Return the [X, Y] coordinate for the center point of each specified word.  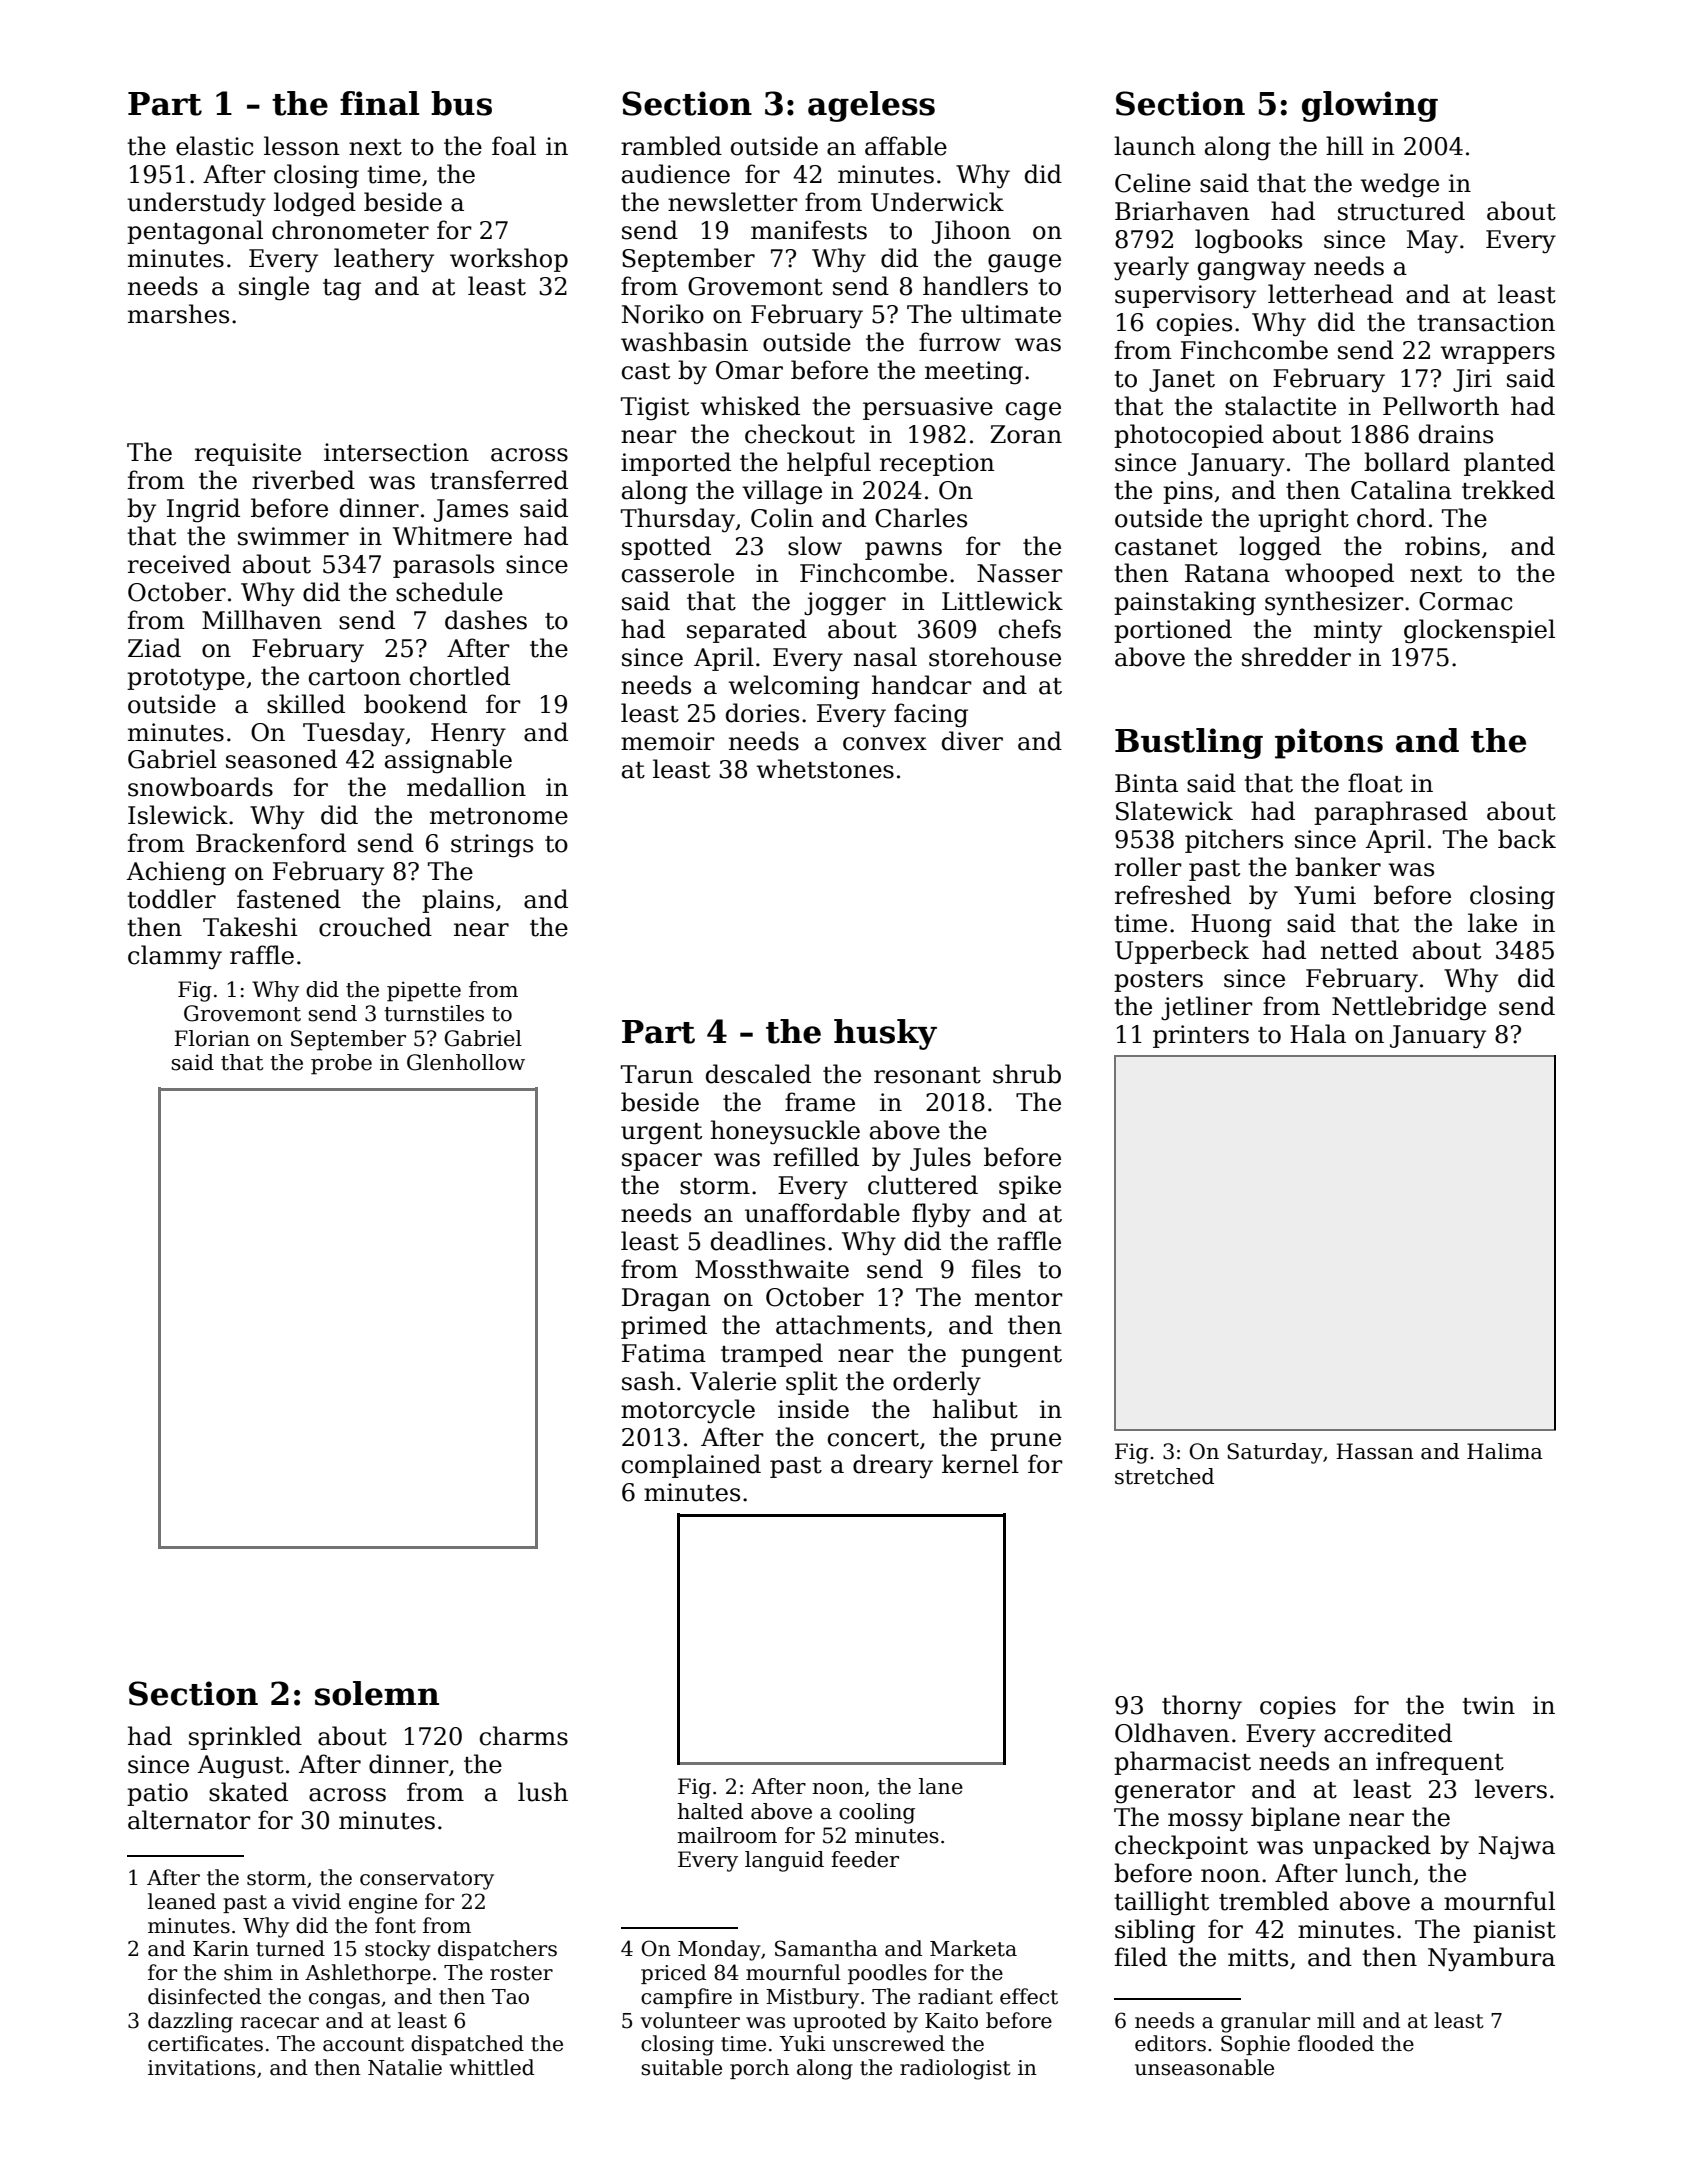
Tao [510, 1997]
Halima [1505, 1451]
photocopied [1189, 436]
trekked [1508, 490]
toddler [171, 899]
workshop [509, 260]
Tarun [657, 1074]
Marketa [973, 1948]
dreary [893, 1466]
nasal [885, 657]
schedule [449, 592]
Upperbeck [1182, 952]
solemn [377, 1693]
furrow [960, 342]
